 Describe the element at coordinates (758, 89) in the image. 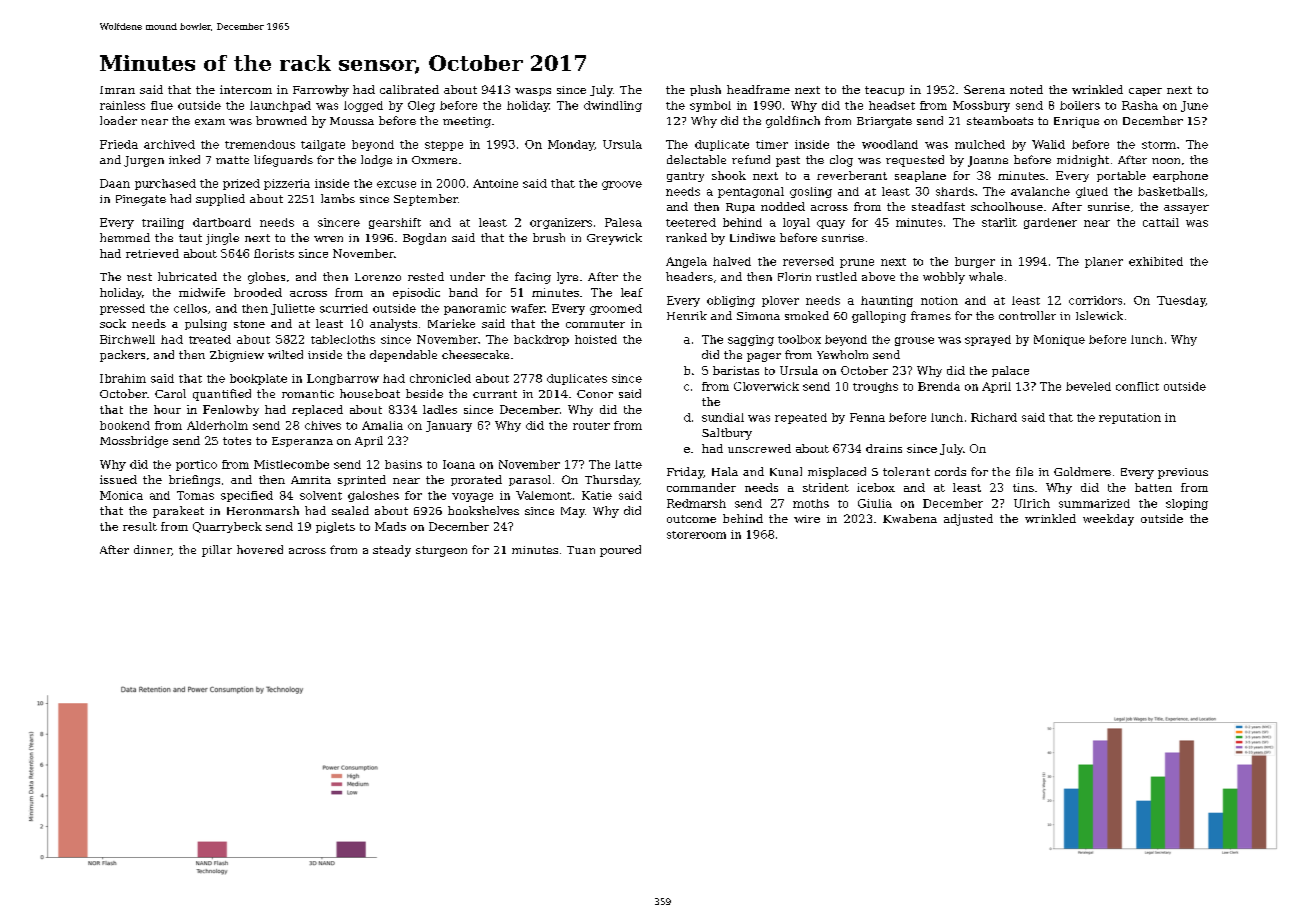

I see `headframe` at that location.
